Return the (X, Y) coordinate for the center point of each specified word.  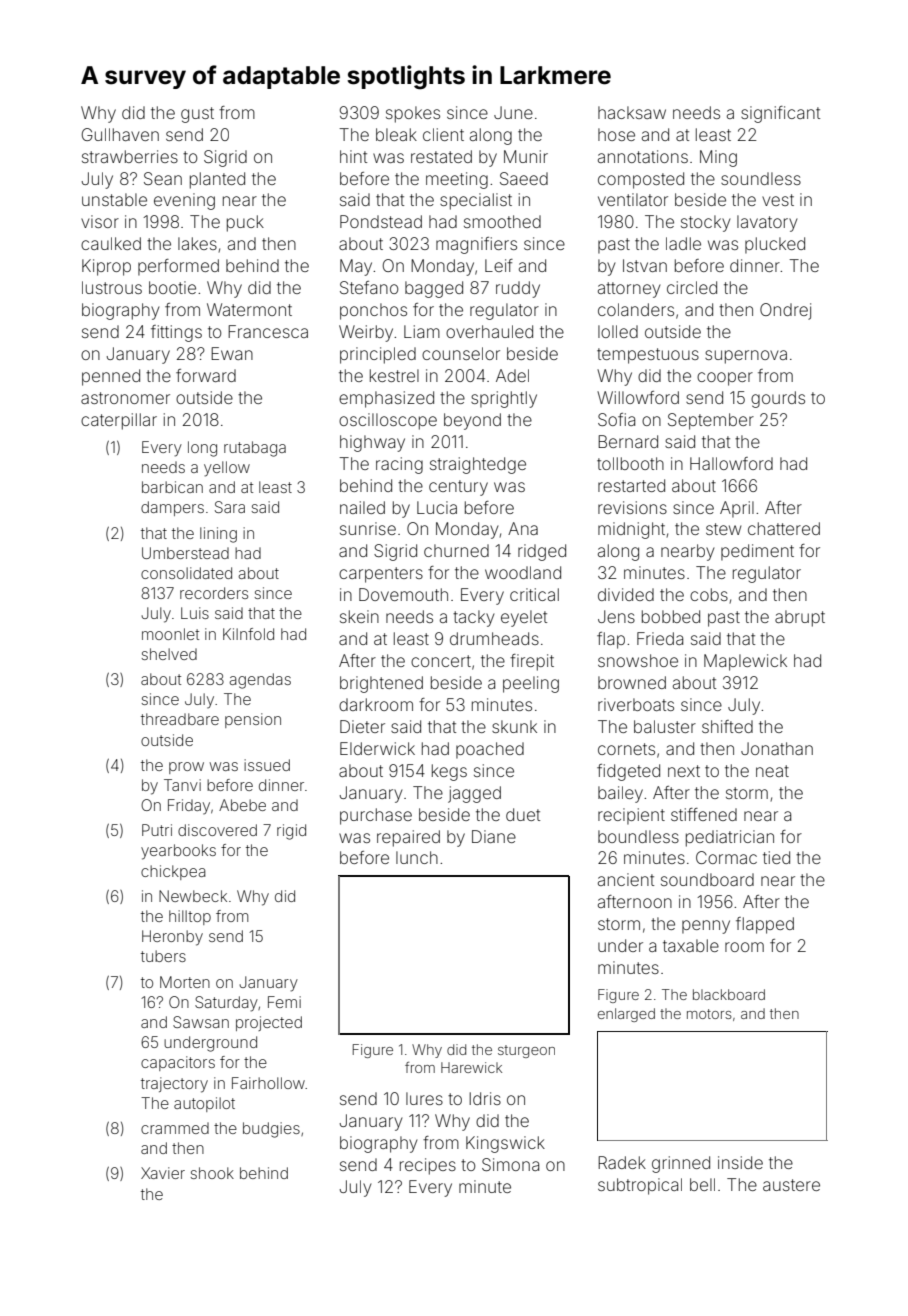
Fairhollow (268, 1083)
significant (780, 114)
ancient (626, 879)
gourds (778, 399)
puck (245, 223)
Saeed (524, 178)
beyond (472, 421)
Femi (284, 1002)
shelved (169, 654)
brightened (381, 684)
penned (111, 377)
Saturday (226, 1004)
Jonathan (777, 748)
